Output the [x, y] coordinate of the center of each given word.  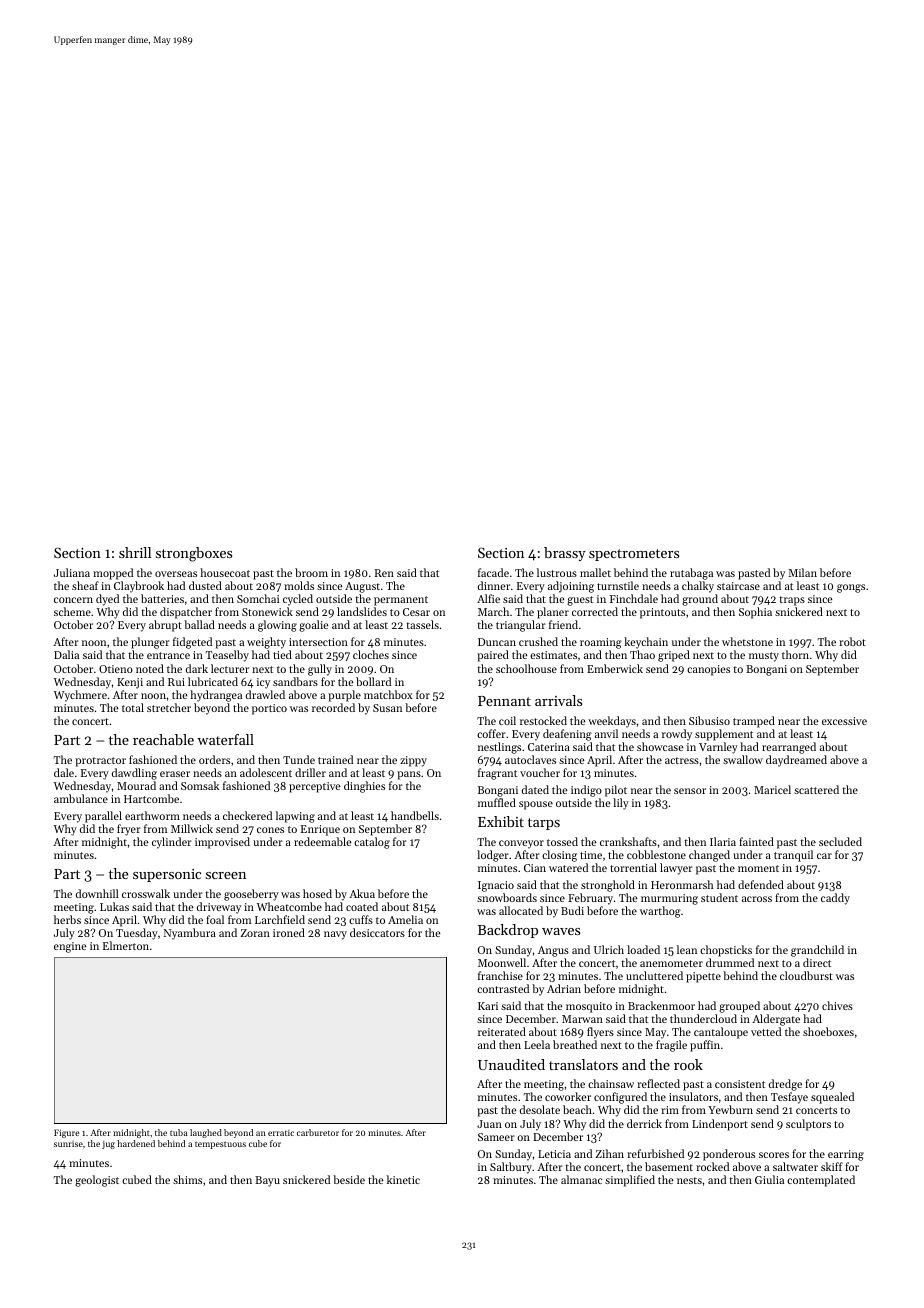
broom [311, 572]
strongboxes [194, 554]
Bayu [267, 1181]
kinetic [403, 1179]
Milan [803, 572]
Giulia [769, 1179]
